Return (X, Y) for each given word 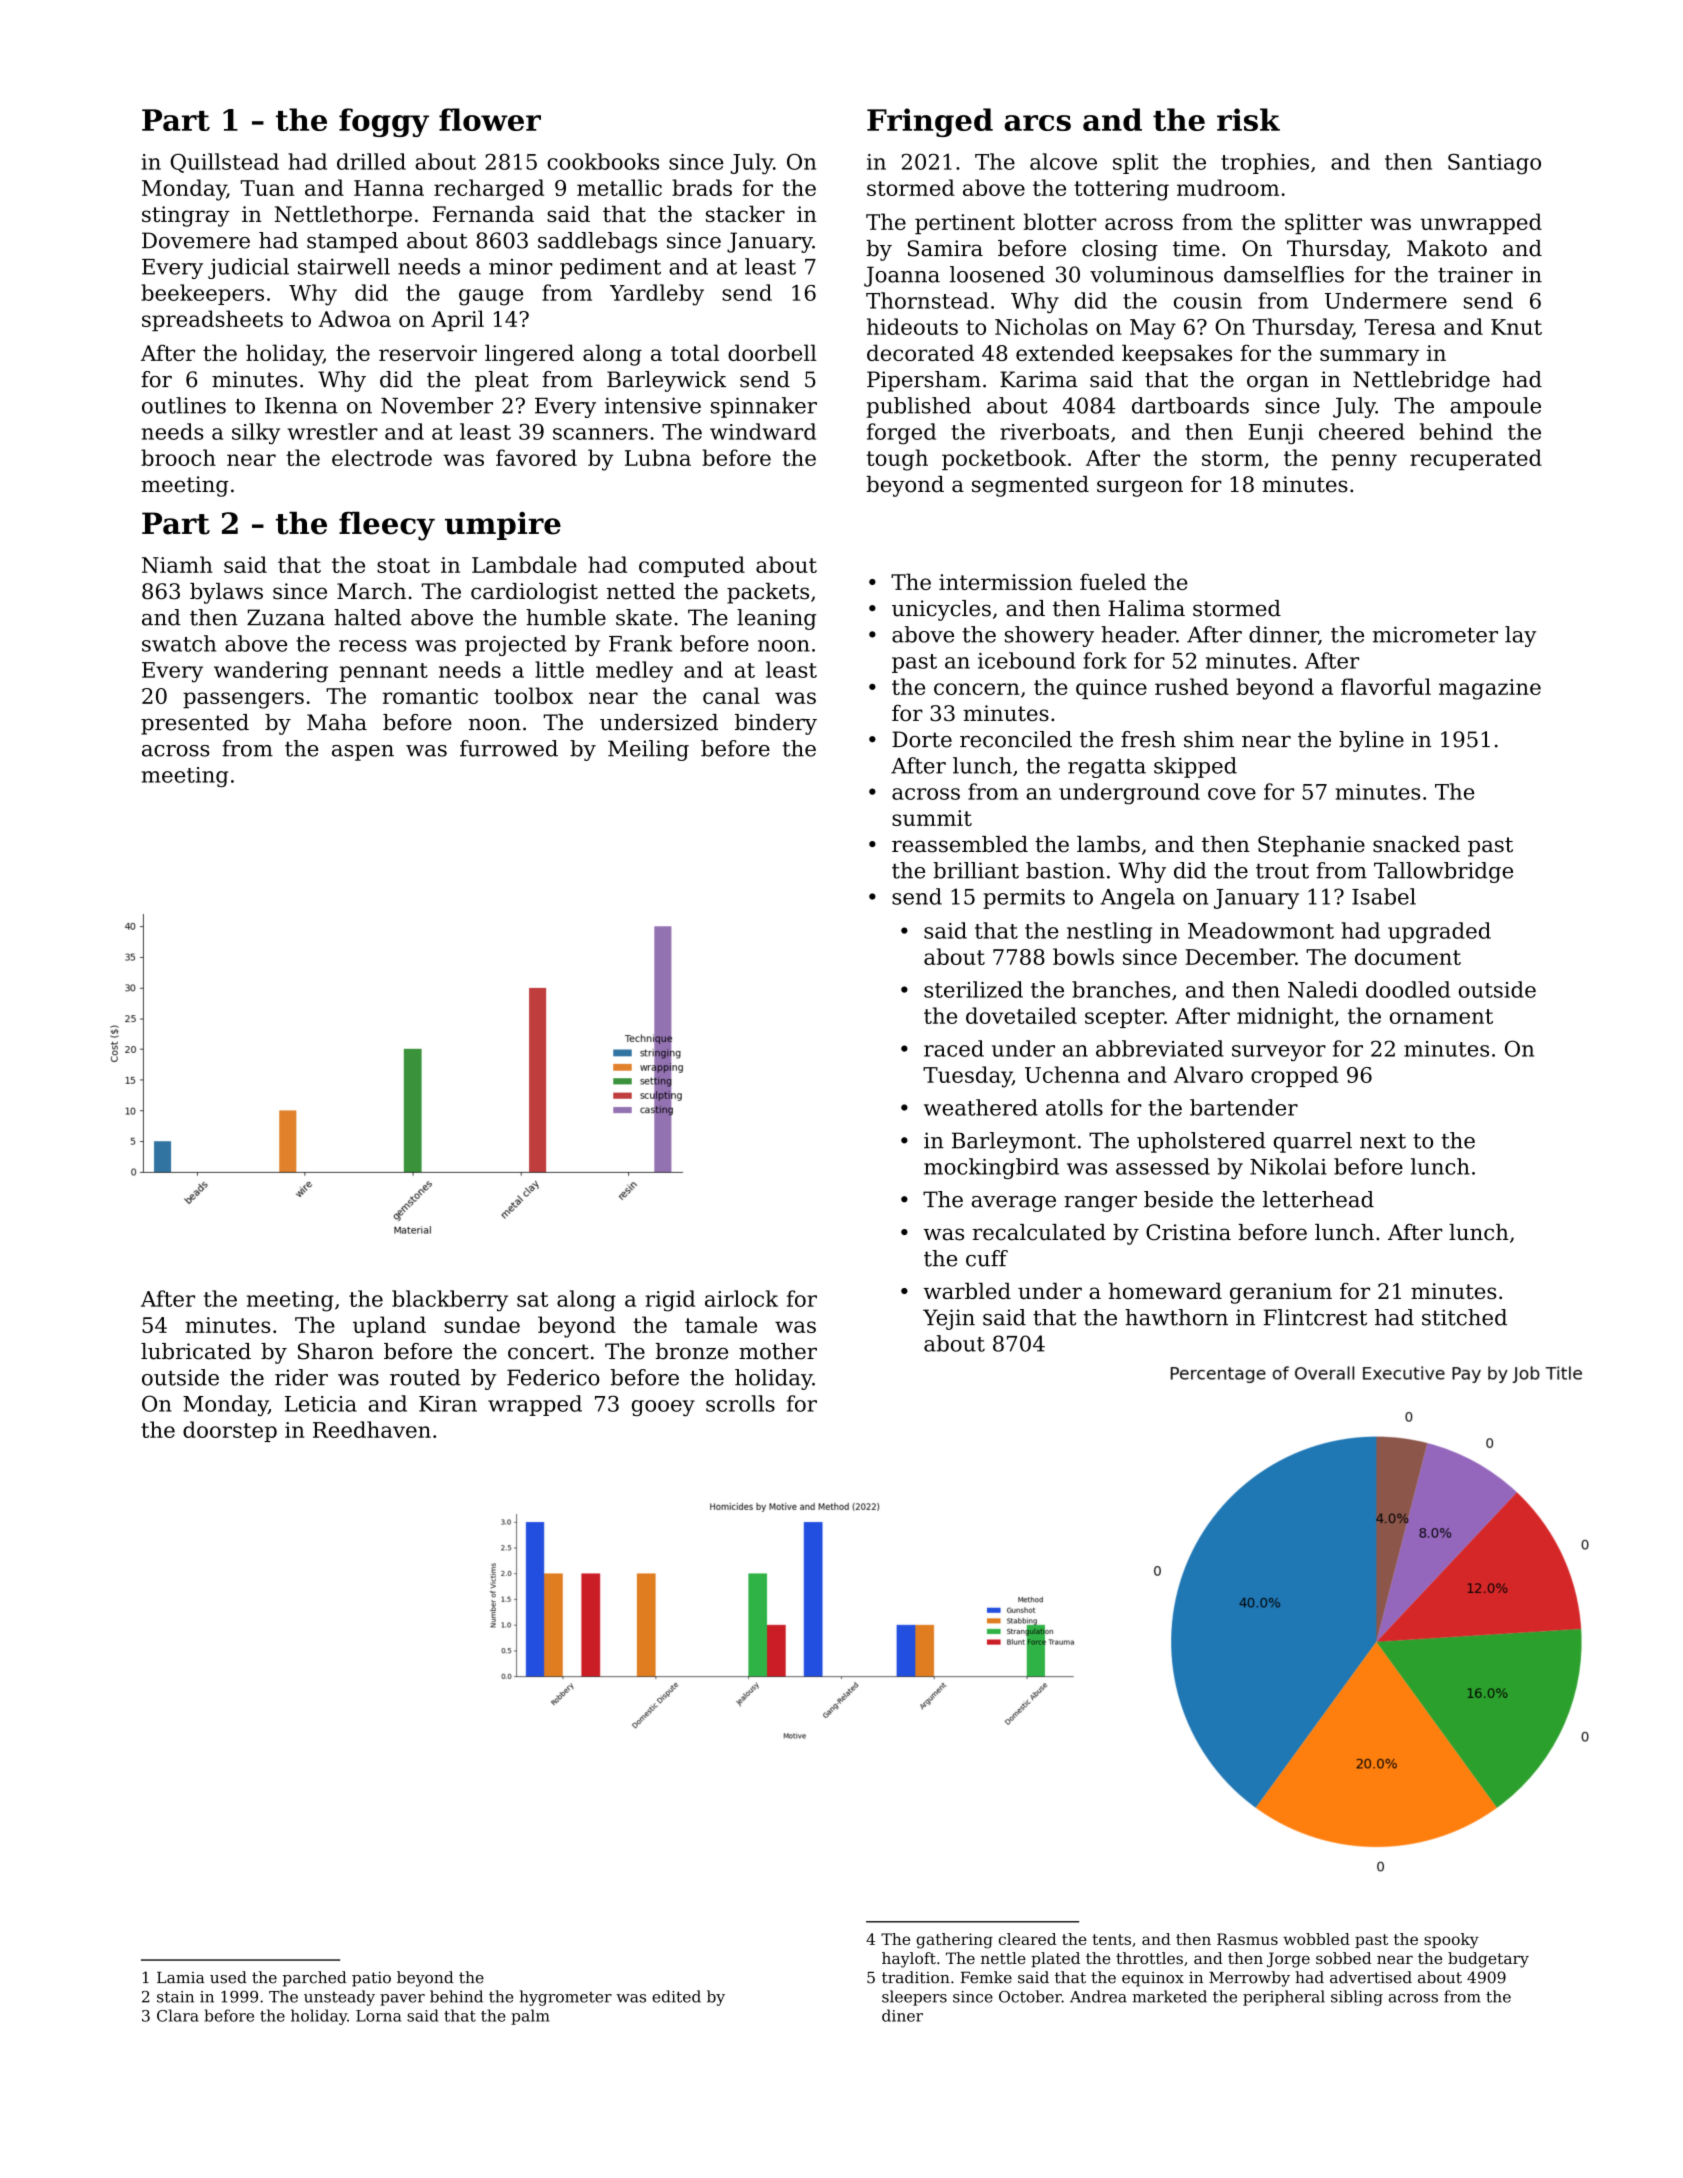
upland (389, 1326)
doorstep (230, 1431)
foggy (384, 122)
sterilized (973, 989)
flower (490, 119)
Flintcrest (1315, 1317)
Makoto (1447, 248)
